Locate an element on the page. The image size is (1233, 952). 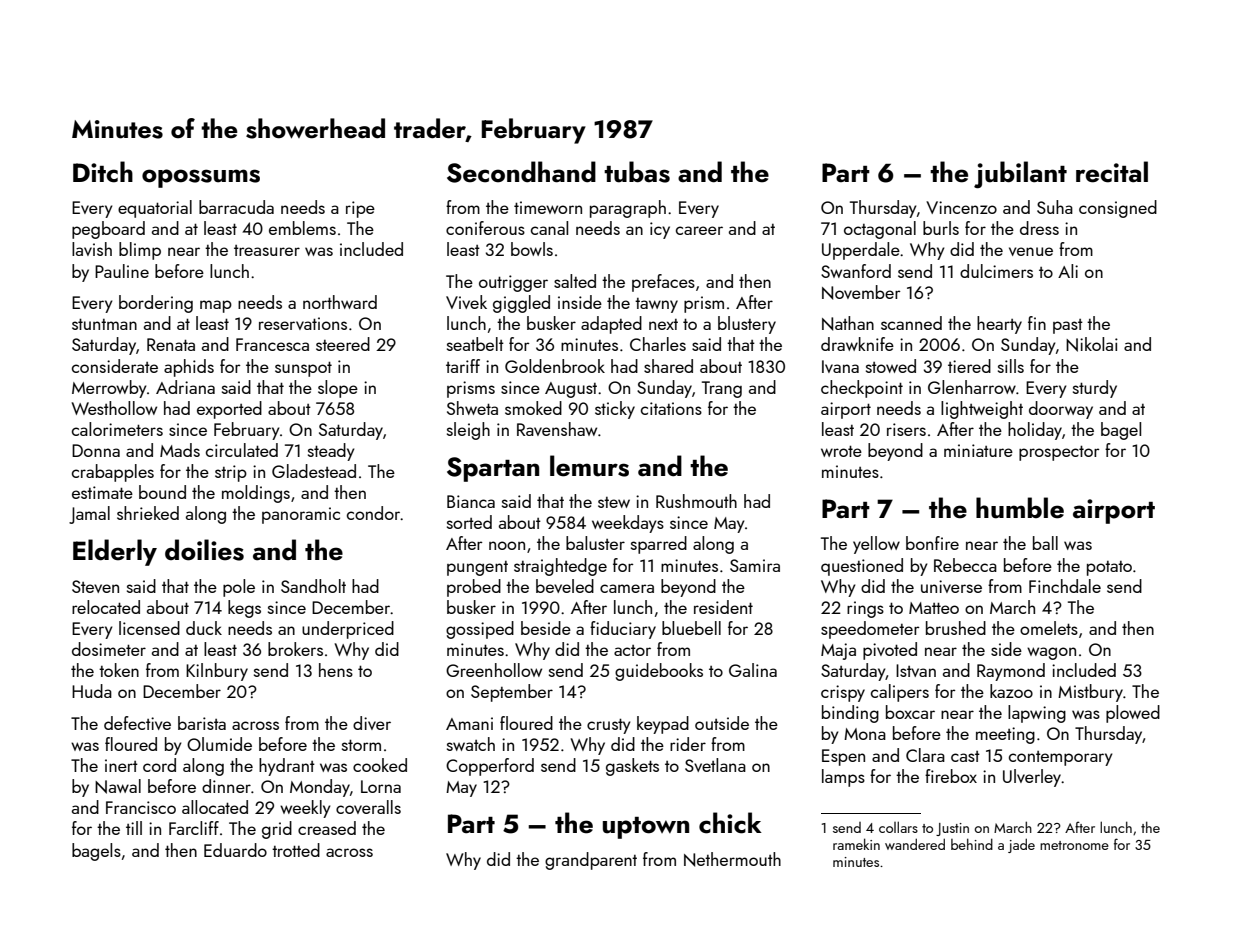
till is located at coordinates (134, 828).
